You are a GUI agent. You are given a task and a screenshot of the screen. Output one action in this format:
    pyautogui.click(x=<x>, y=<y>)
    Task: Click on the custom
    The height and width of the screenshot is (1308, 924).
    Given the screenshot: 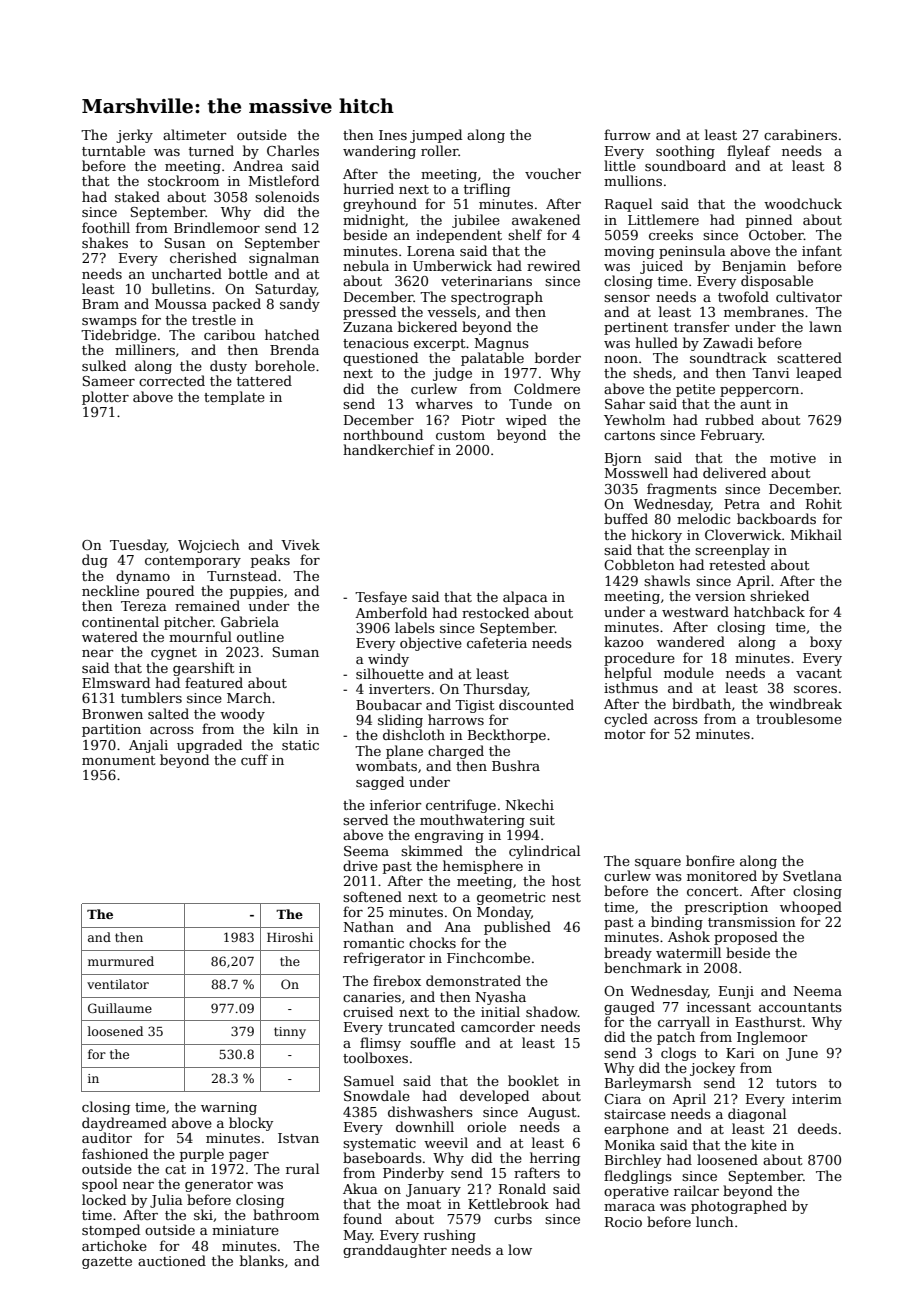 What is the action you would take?
    pyautogui.click(x=460, y=435)
